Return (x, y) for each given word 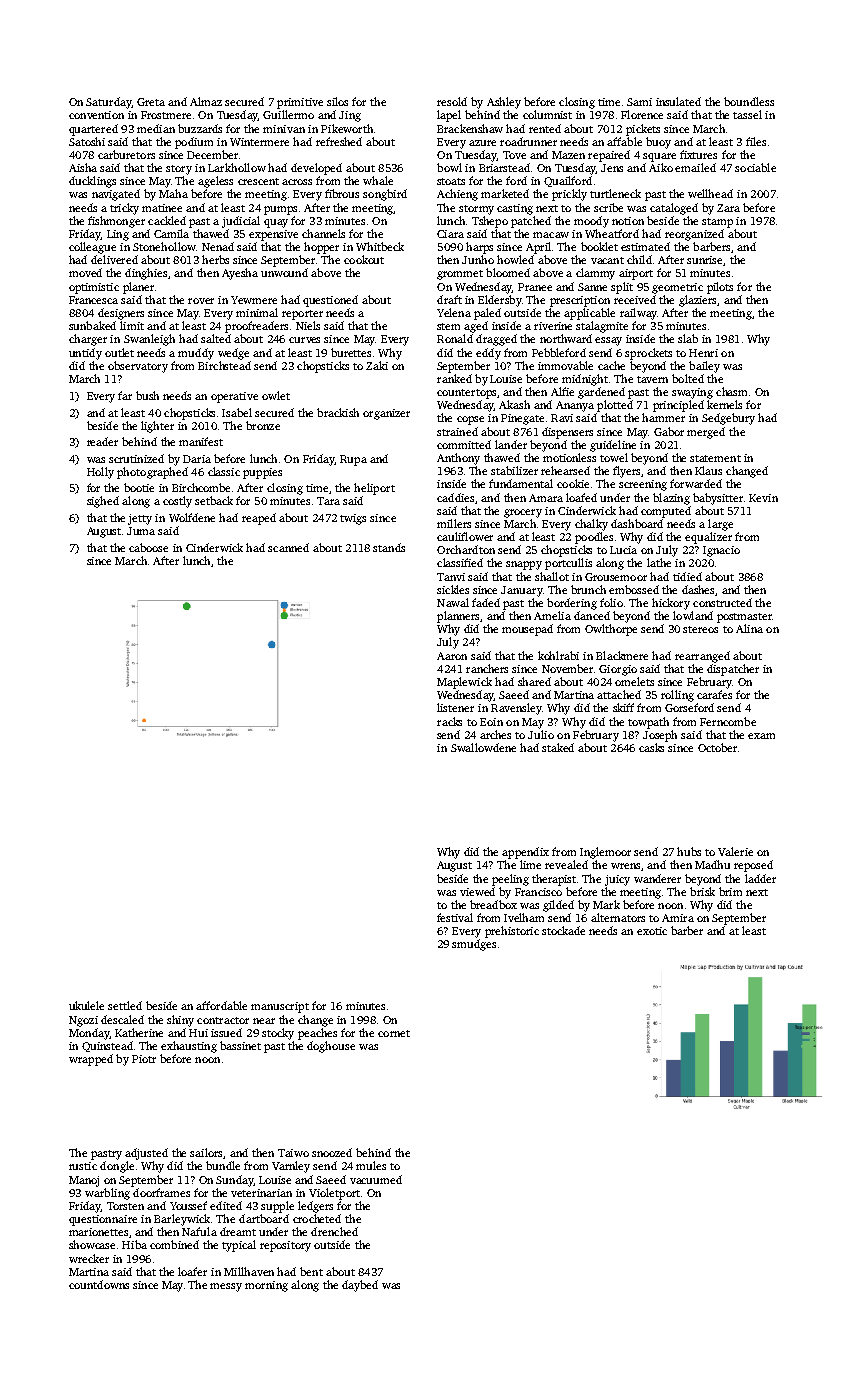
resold (452, 101)
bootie (139, 487)
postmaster (744, 618)
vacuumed (376, 1179)
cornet (394, 1033)
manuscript (280, 1007)
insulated (678, 101)
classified (460, 562)
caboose (148, 547)
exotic (652, 931)
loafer (192, 1271)
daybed (360, 1286)
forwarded (696, 483)
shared (534, 681)
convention (96, 115)
